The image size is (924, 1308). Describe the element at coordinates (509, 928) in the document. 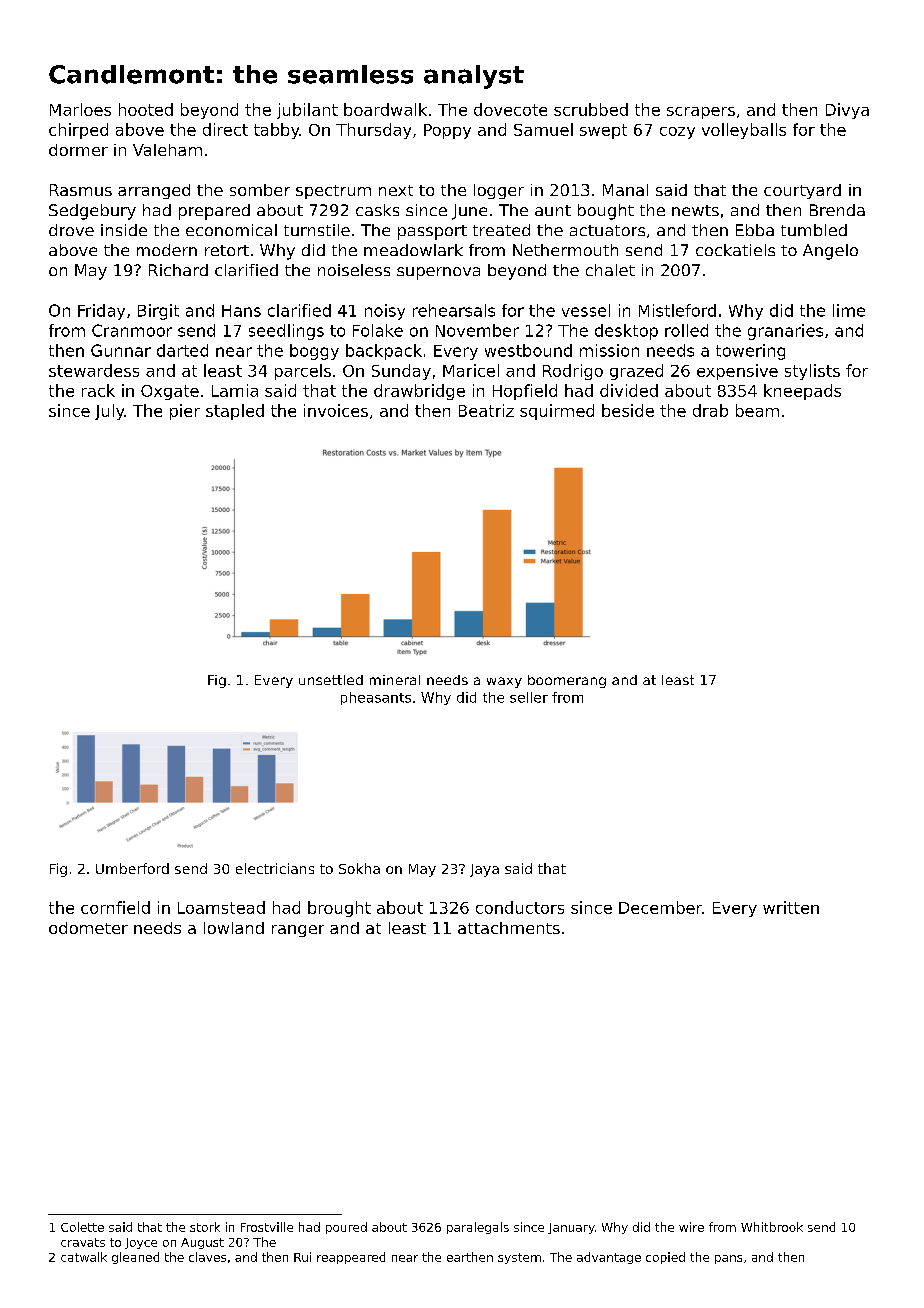

I see `attachments` at that location.
